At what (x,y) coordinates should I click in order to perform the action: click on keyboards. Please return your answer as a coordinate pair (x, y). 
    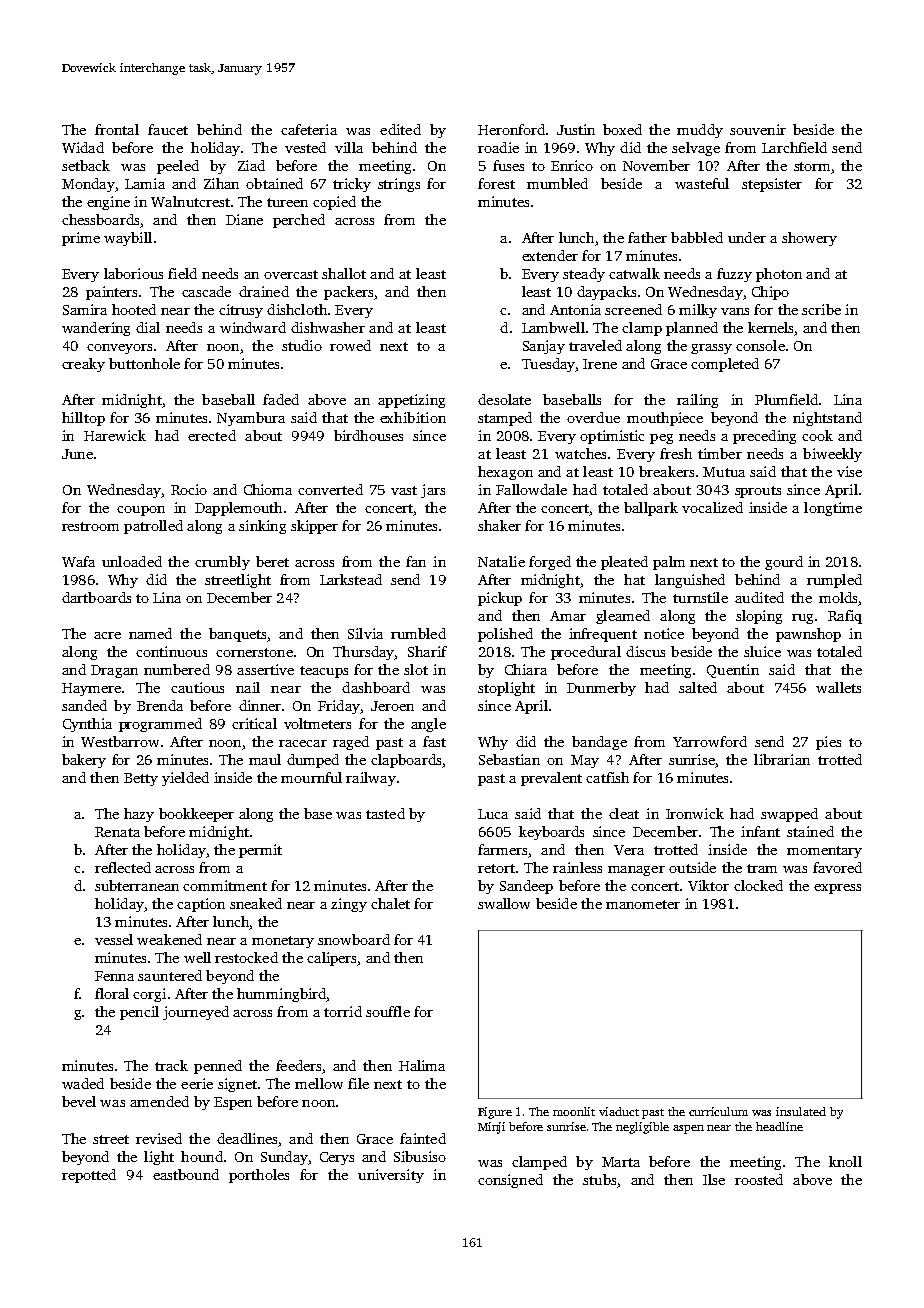
    Looking at the image, I should click on (551, 833).
